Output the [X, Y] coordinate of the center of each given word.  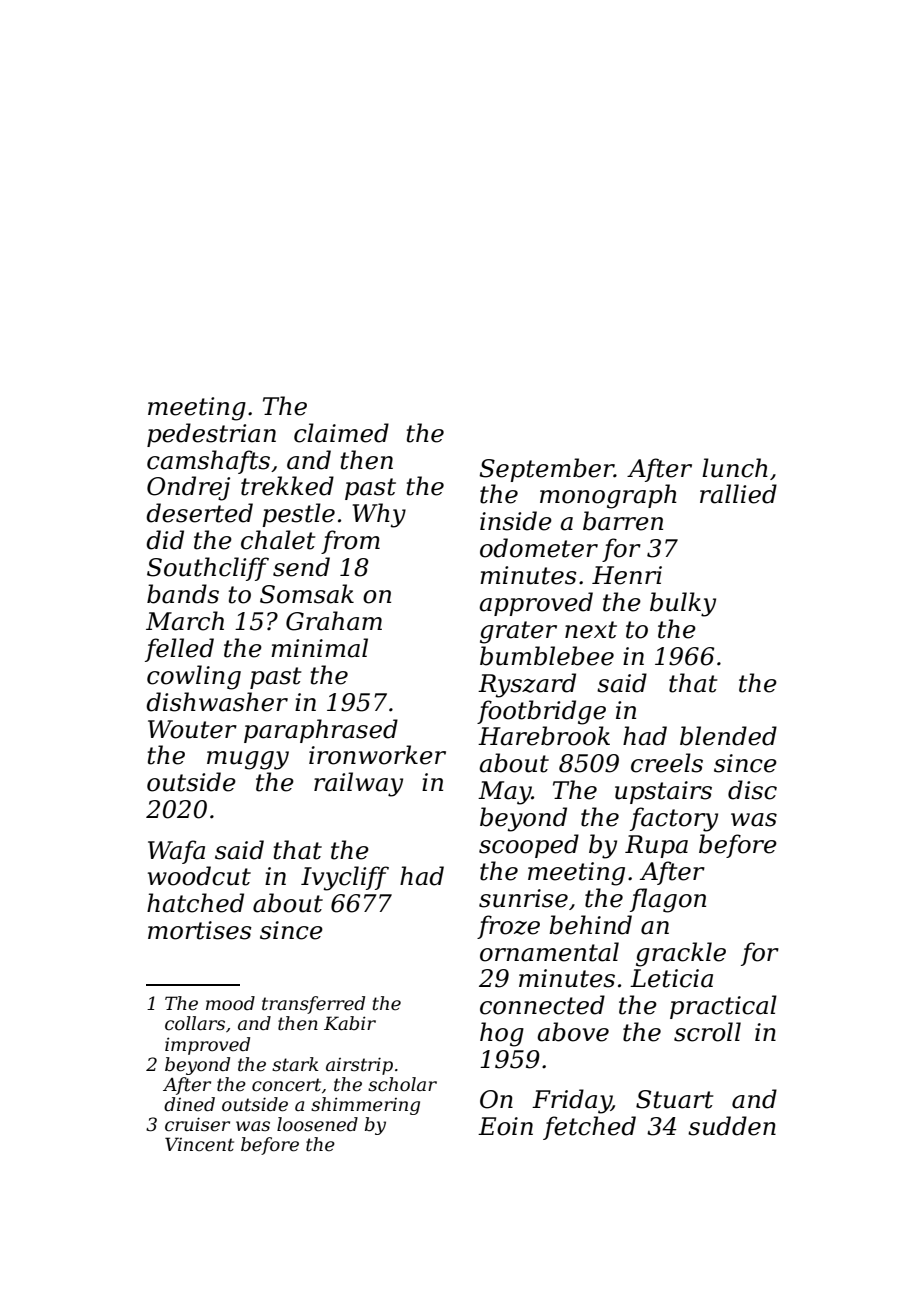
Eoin [505, 1126]
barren [623, 521]
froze [508, 927]
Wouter [192, 729]
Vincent [199, 1144]
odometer [539, 548]
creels [667, 763]
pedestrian [211, 435]
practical [723, 1007]
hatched [195, 903]
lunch [735, 468]
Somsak [307, 594]
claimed [341, 433]
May [505, 793]
